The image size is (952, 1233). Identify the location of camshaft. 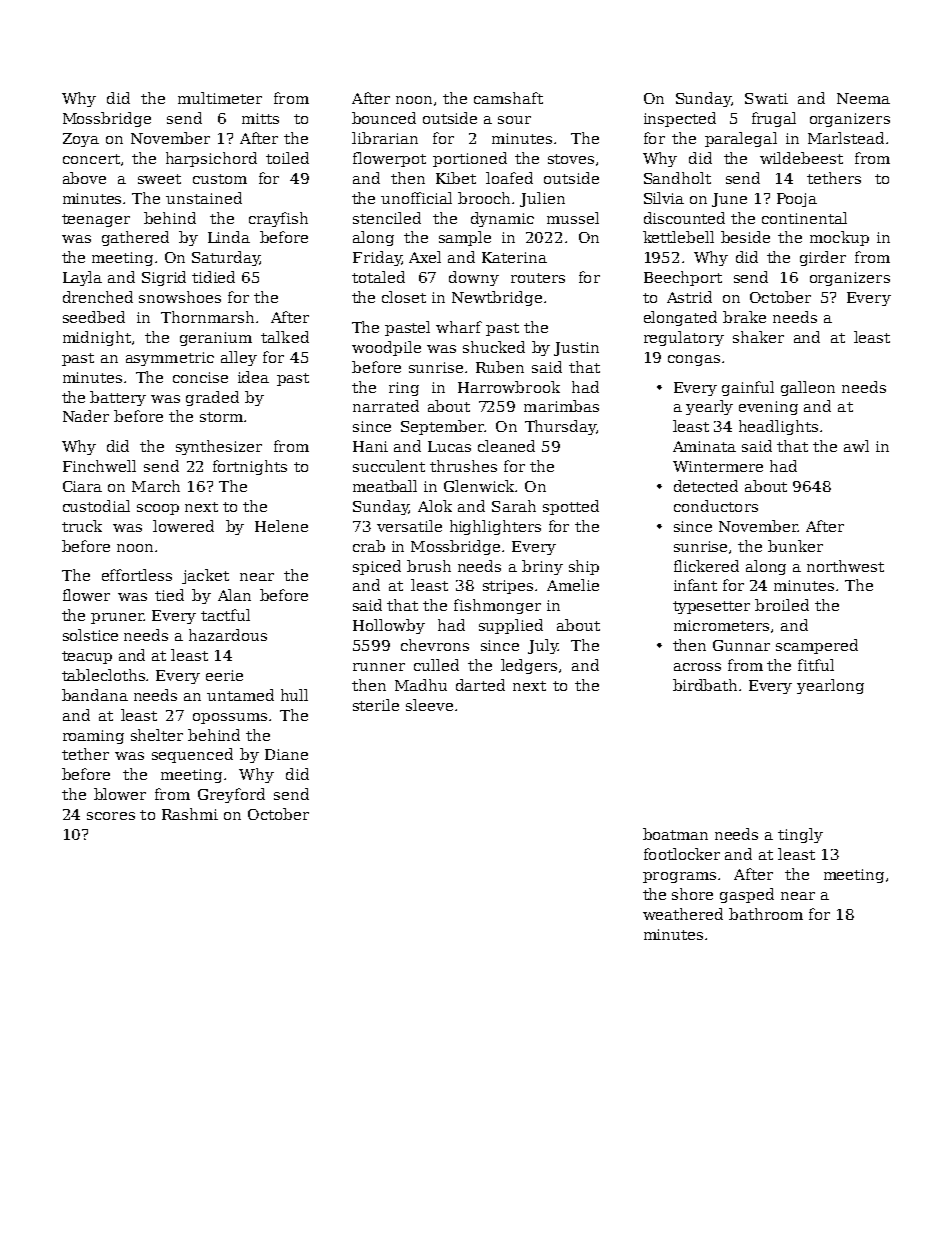
(508, 98).
